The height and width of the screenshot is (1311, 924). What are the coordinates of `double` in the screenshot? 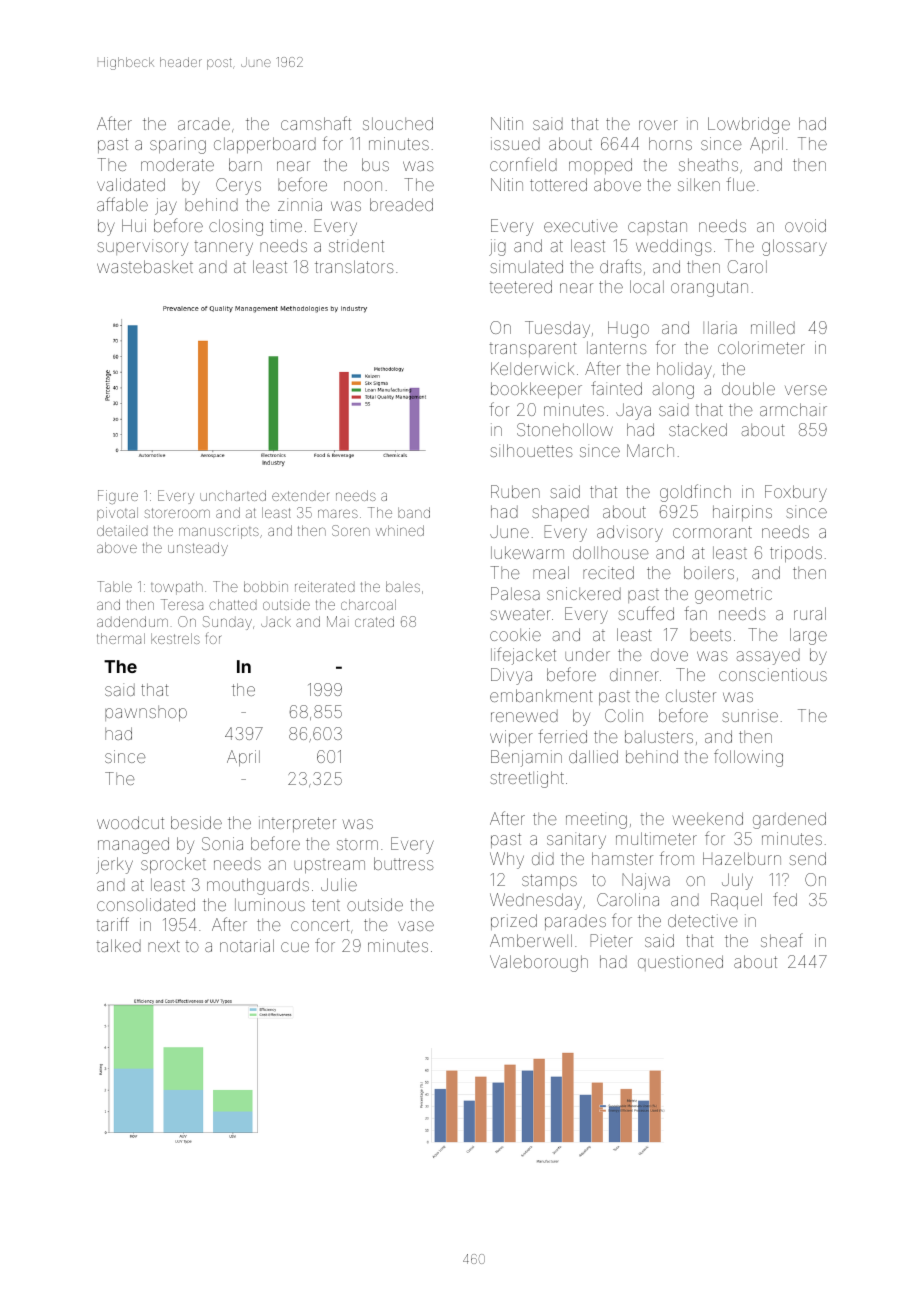 It's located at (748, 388).
